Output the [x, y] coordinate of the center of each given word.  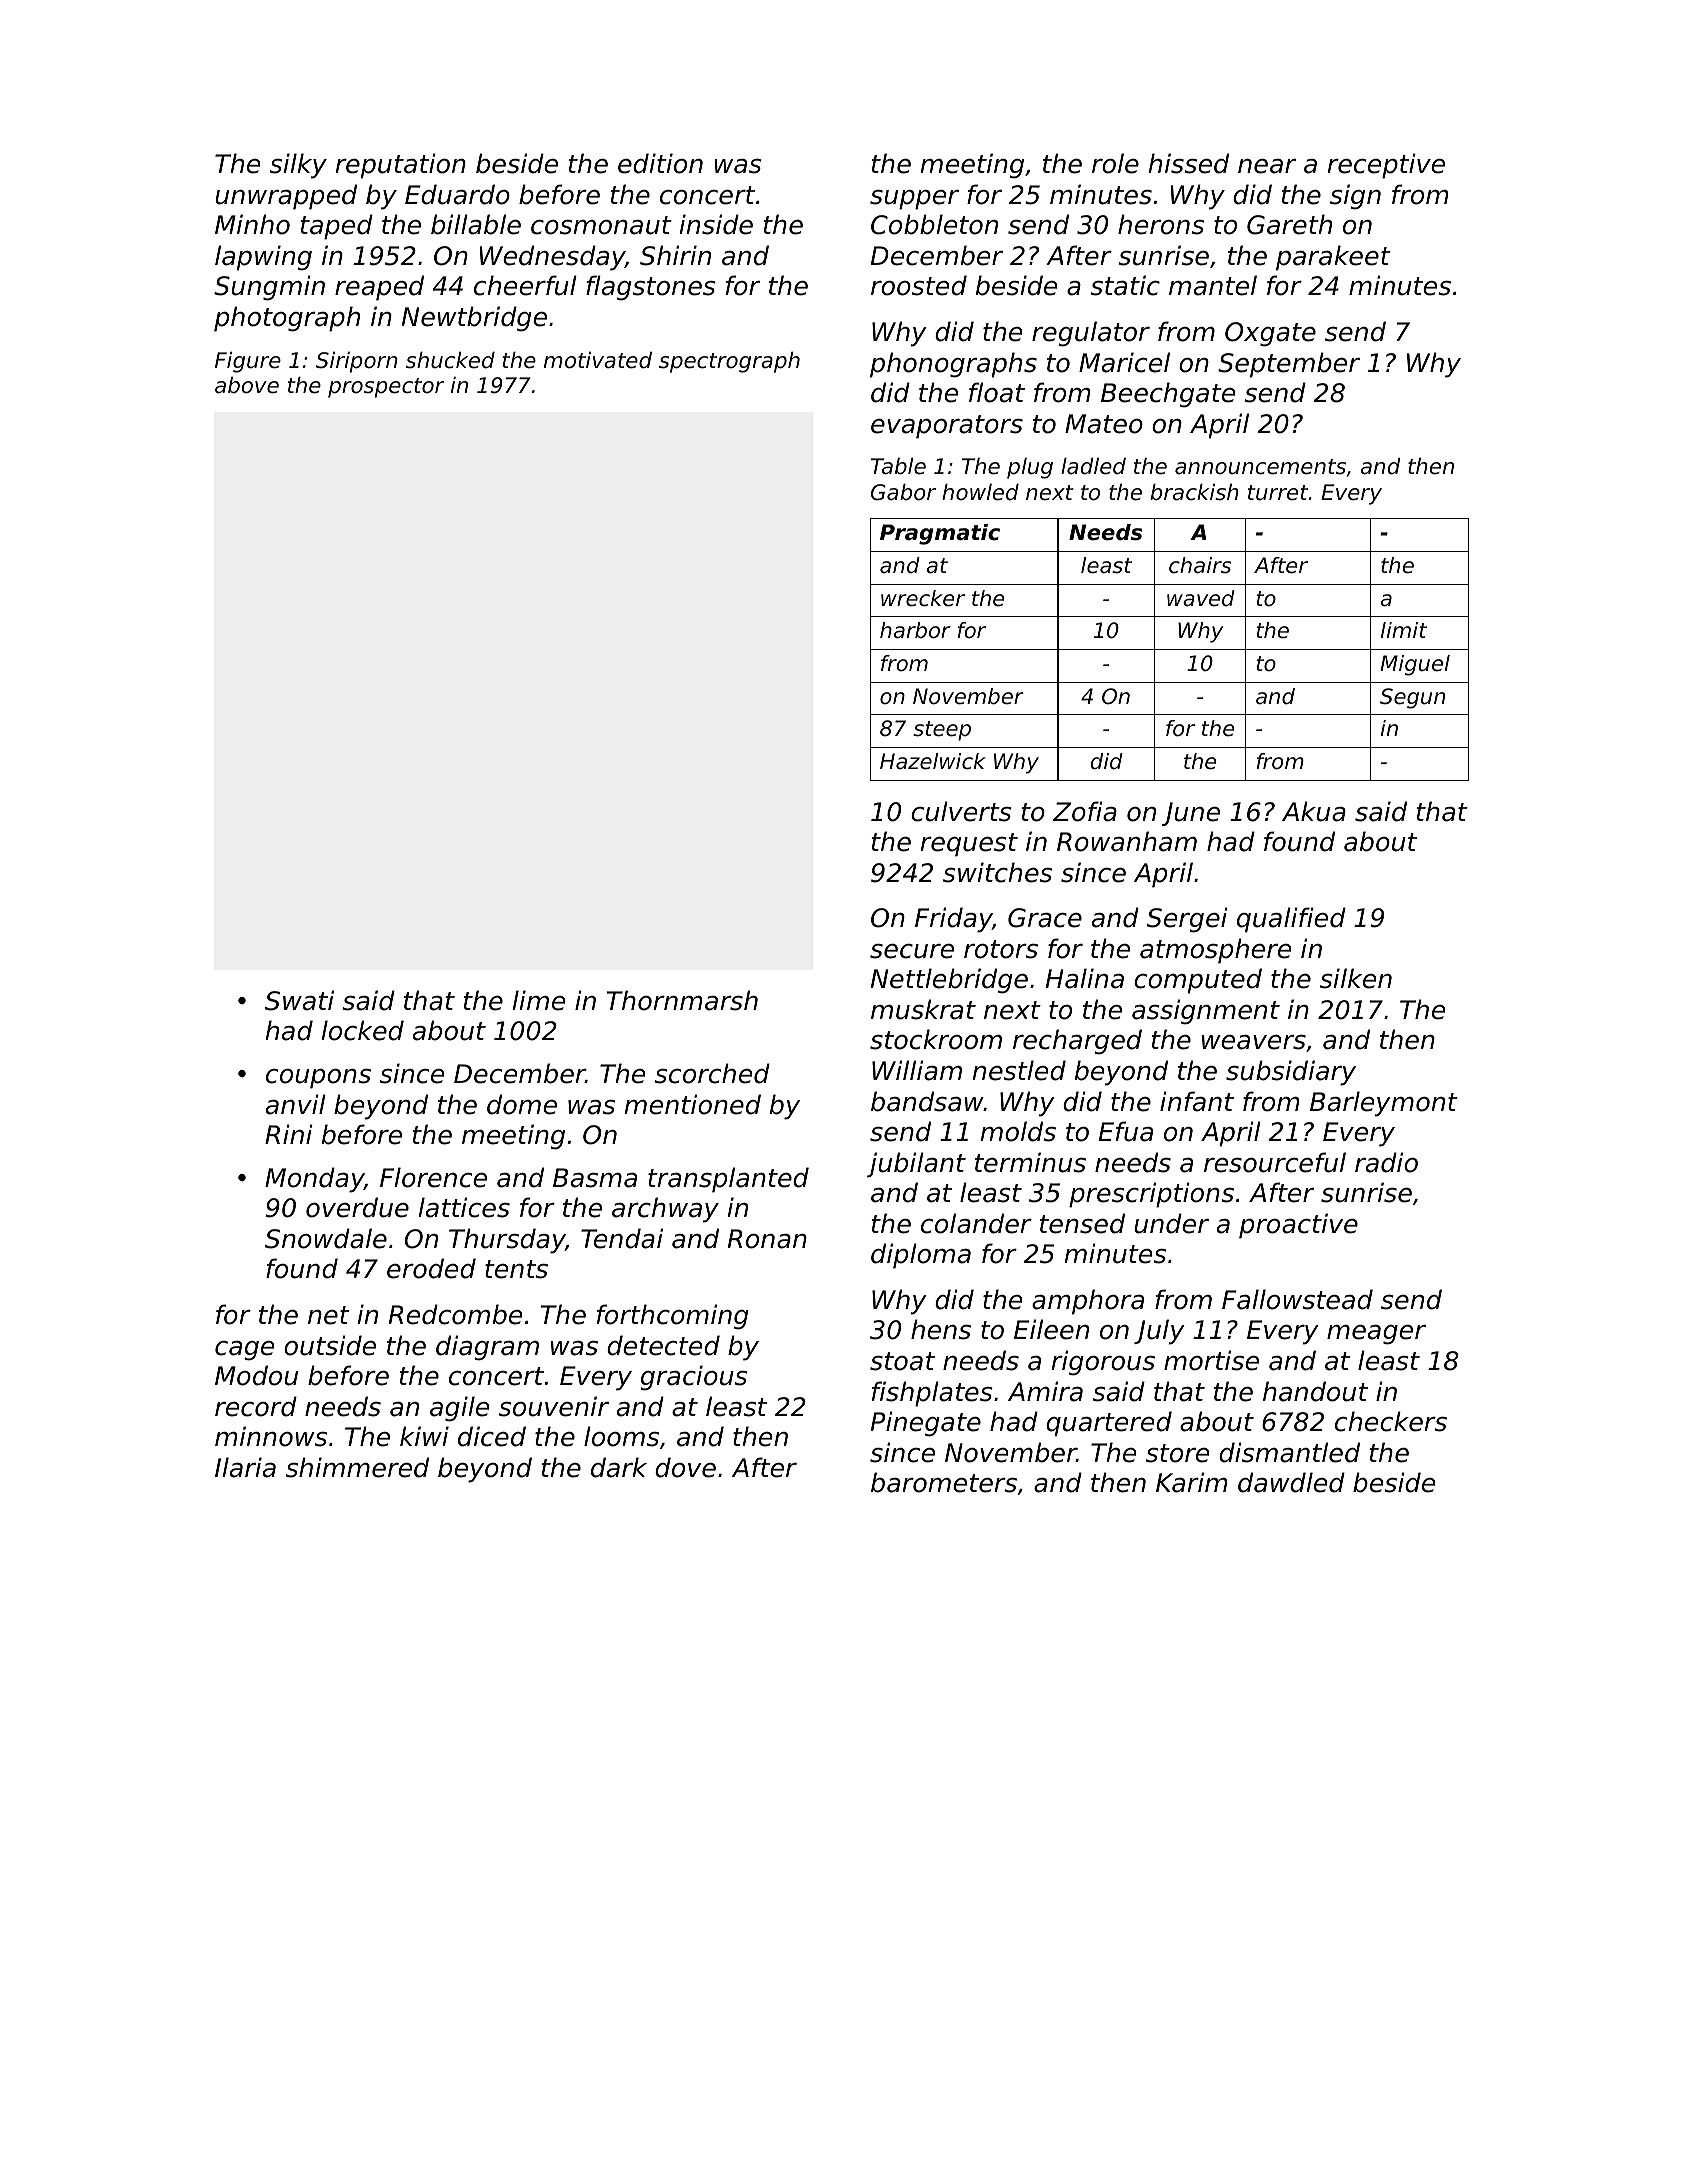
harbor [915, 630]
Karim [1191, 1482]
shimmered [357, 1467]
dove [685, 1467]
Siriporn [357, 362]
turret [1278, 493]
